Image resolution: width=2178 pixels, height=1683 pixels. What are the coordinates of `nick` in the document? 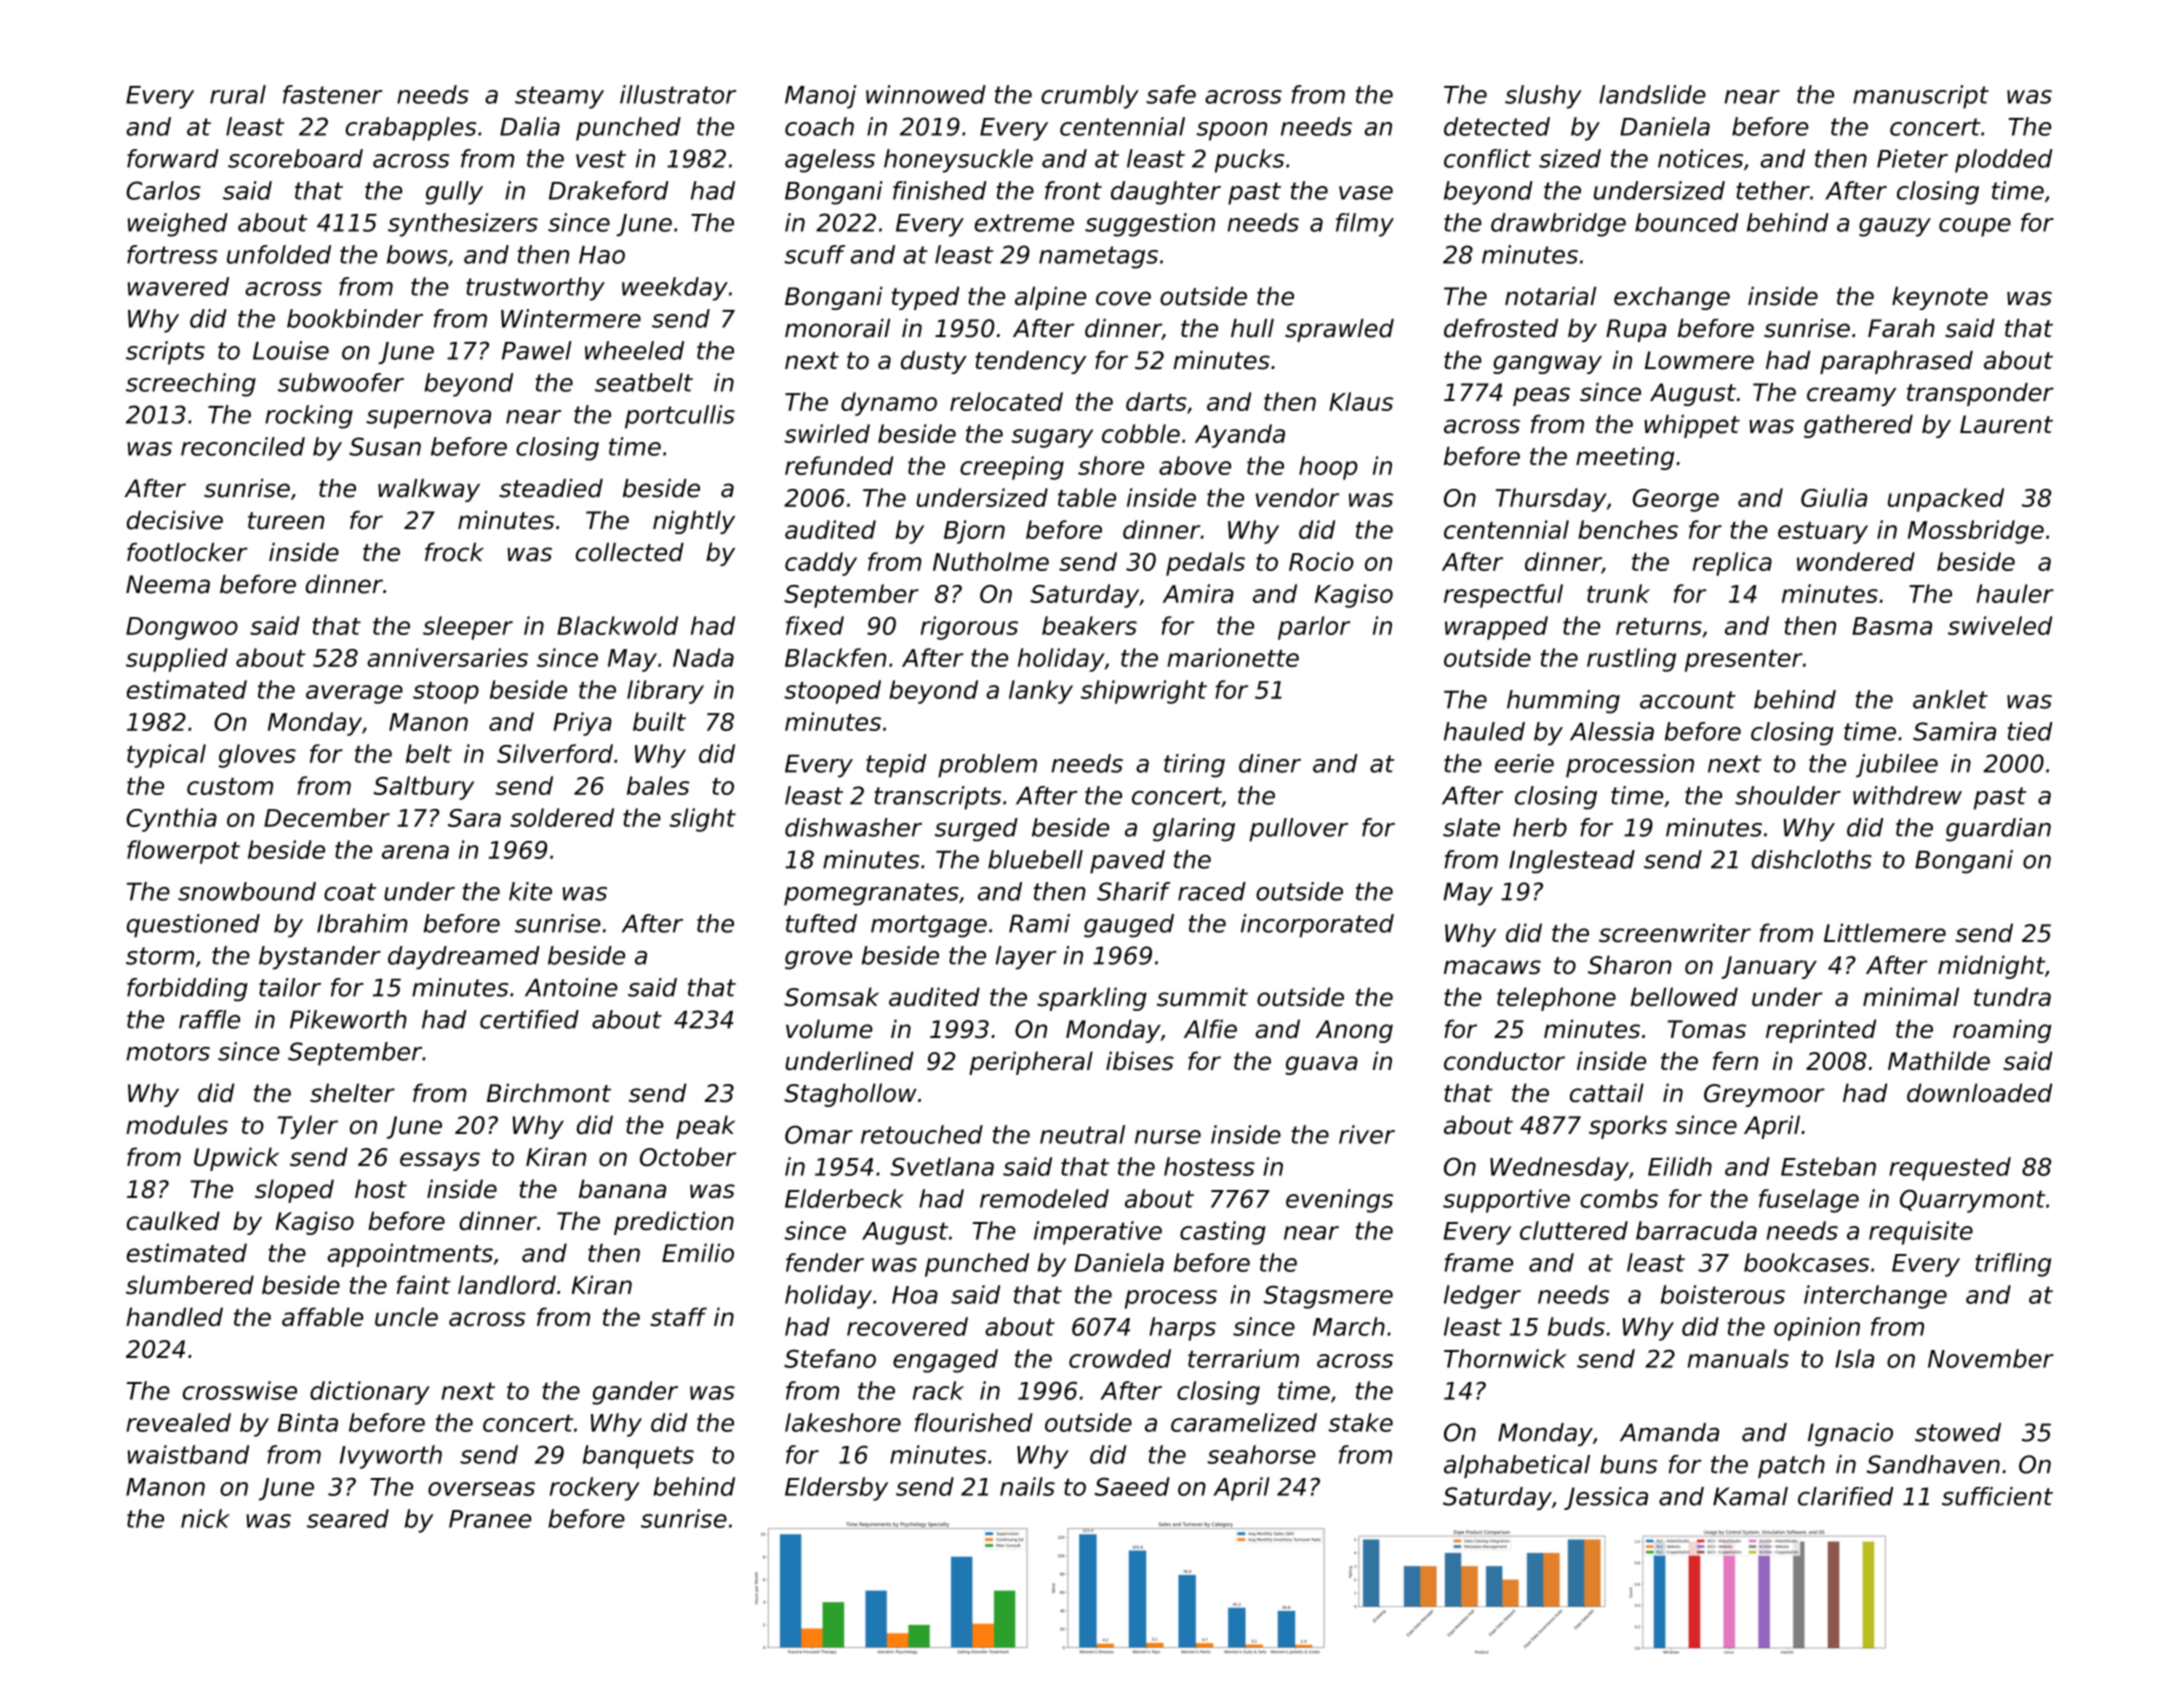 It's located at (205, 1518).
